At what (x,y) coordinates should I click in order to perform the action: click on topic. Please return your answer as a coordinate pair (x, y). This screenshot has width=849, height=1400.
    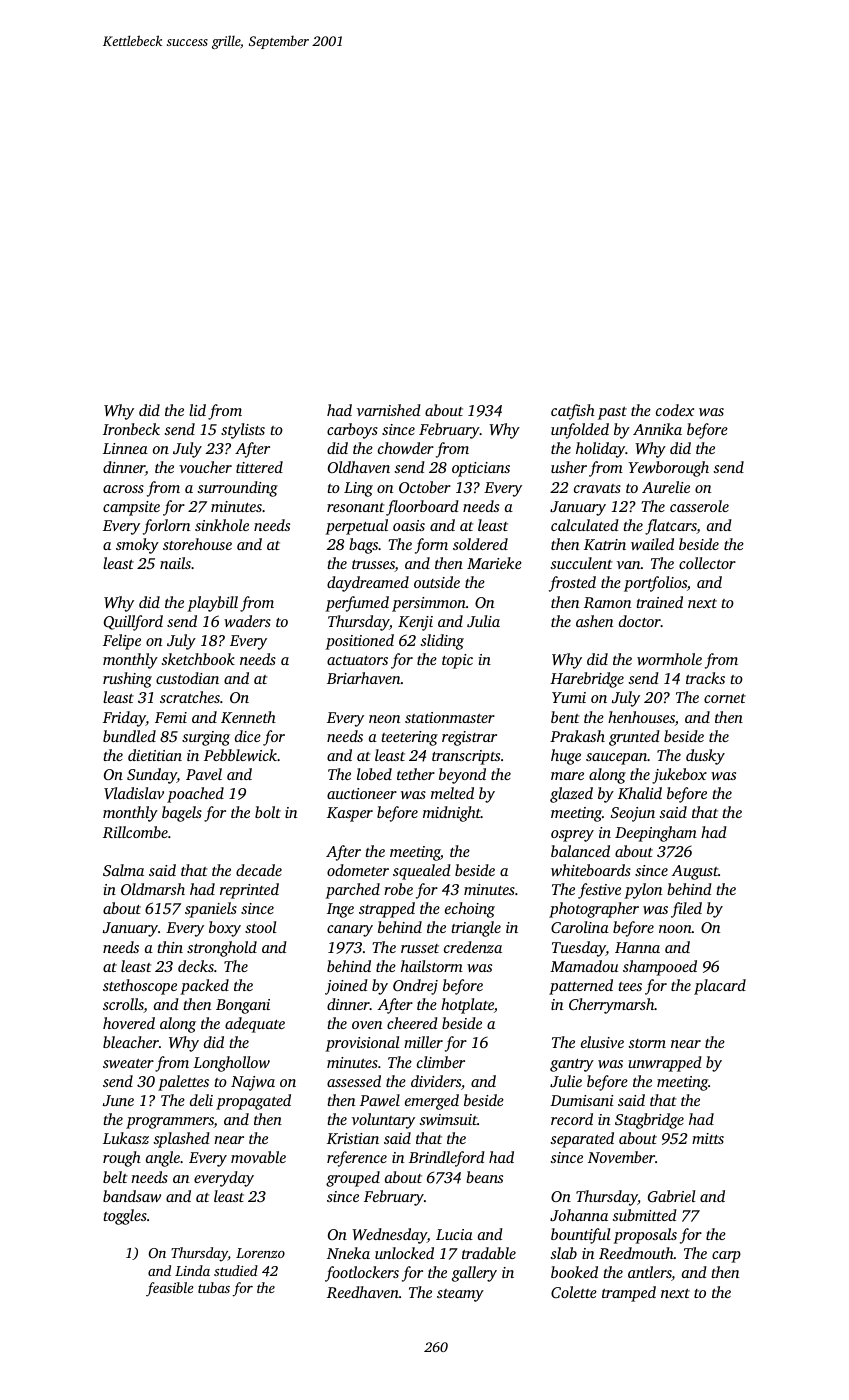
    Looking at the image, I should click on (457, 661).
